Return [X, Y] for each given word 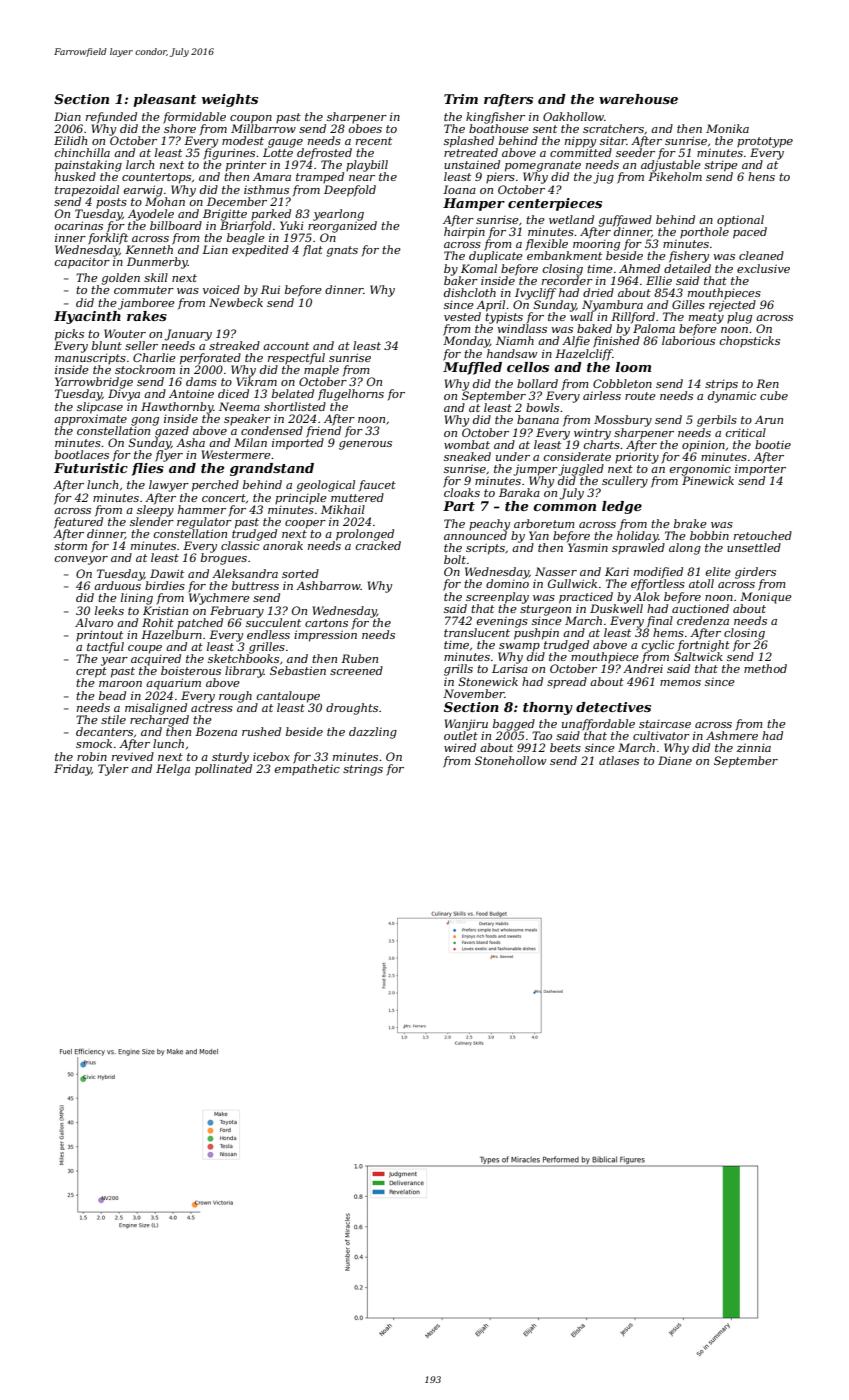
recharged [159, 721]
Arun [769, 419]
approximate [90, 420]
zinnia [753, 747]
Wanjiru [466, 725]
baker [461, 280]
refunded [111, 118]
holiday [637, 537]
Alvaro [94, 622]
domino [507, 583]
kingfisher [495, 118]
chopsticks [750, 341]
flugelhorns [351, 395]
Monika [727, 128]
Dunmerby [157, 263]
